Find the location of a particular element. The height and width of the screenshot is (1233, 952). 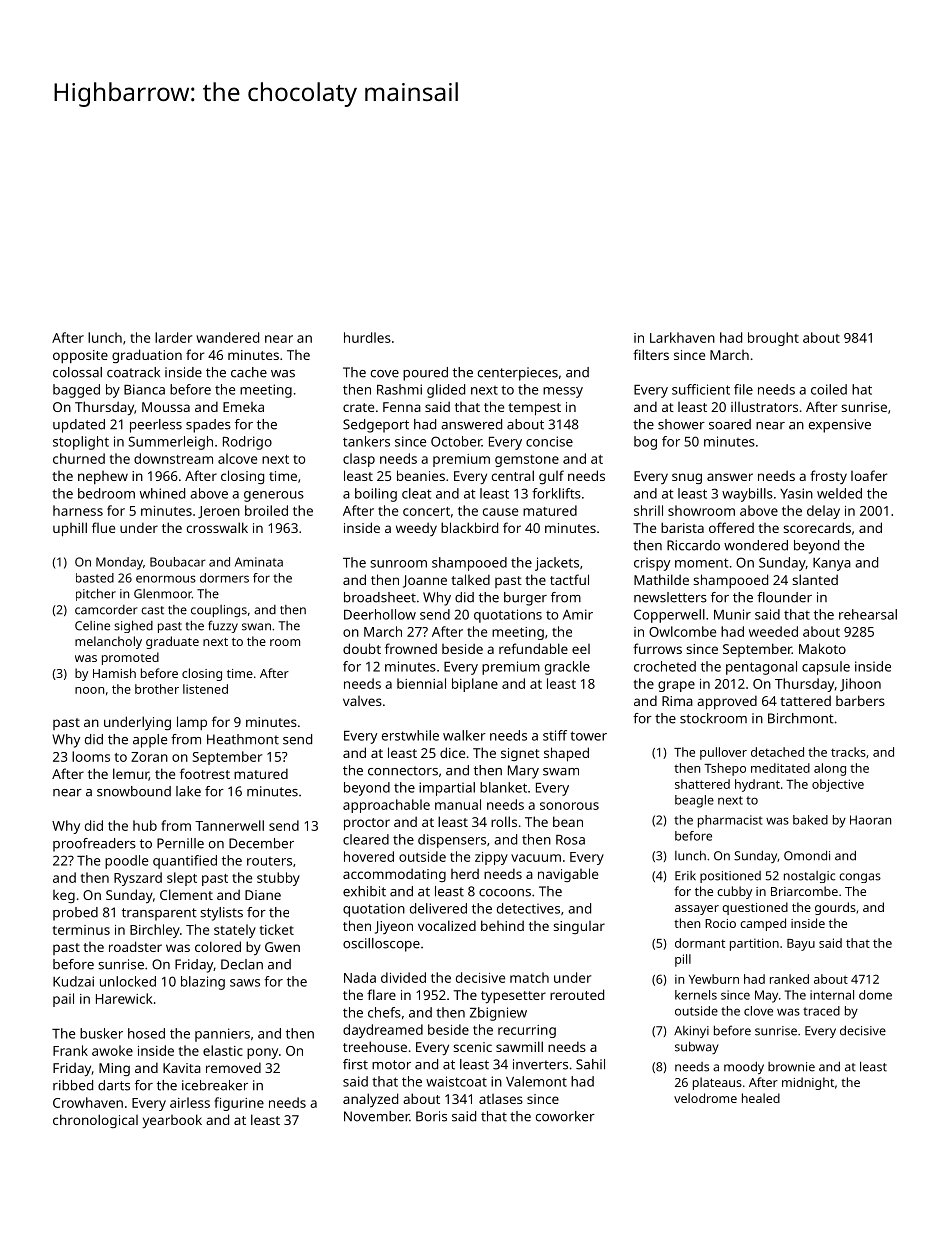

bog is located at coordinates (645, 443).
